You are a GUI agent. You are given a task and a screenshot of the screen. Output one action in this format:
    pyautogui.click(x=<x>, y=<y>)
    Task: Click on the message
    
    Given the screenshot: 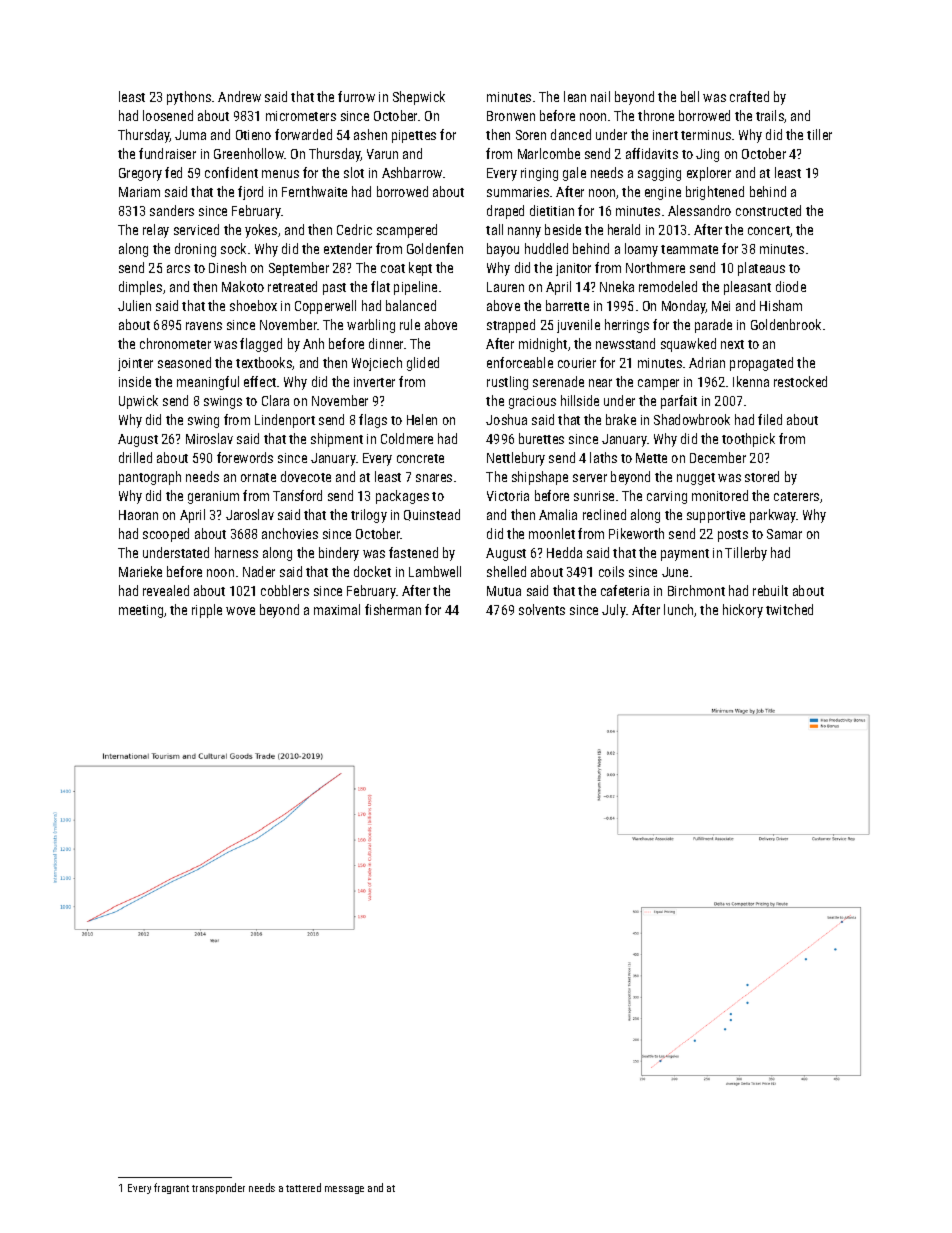 What is the action you would take?
    pyautogui.click(x=344, y=1190)
